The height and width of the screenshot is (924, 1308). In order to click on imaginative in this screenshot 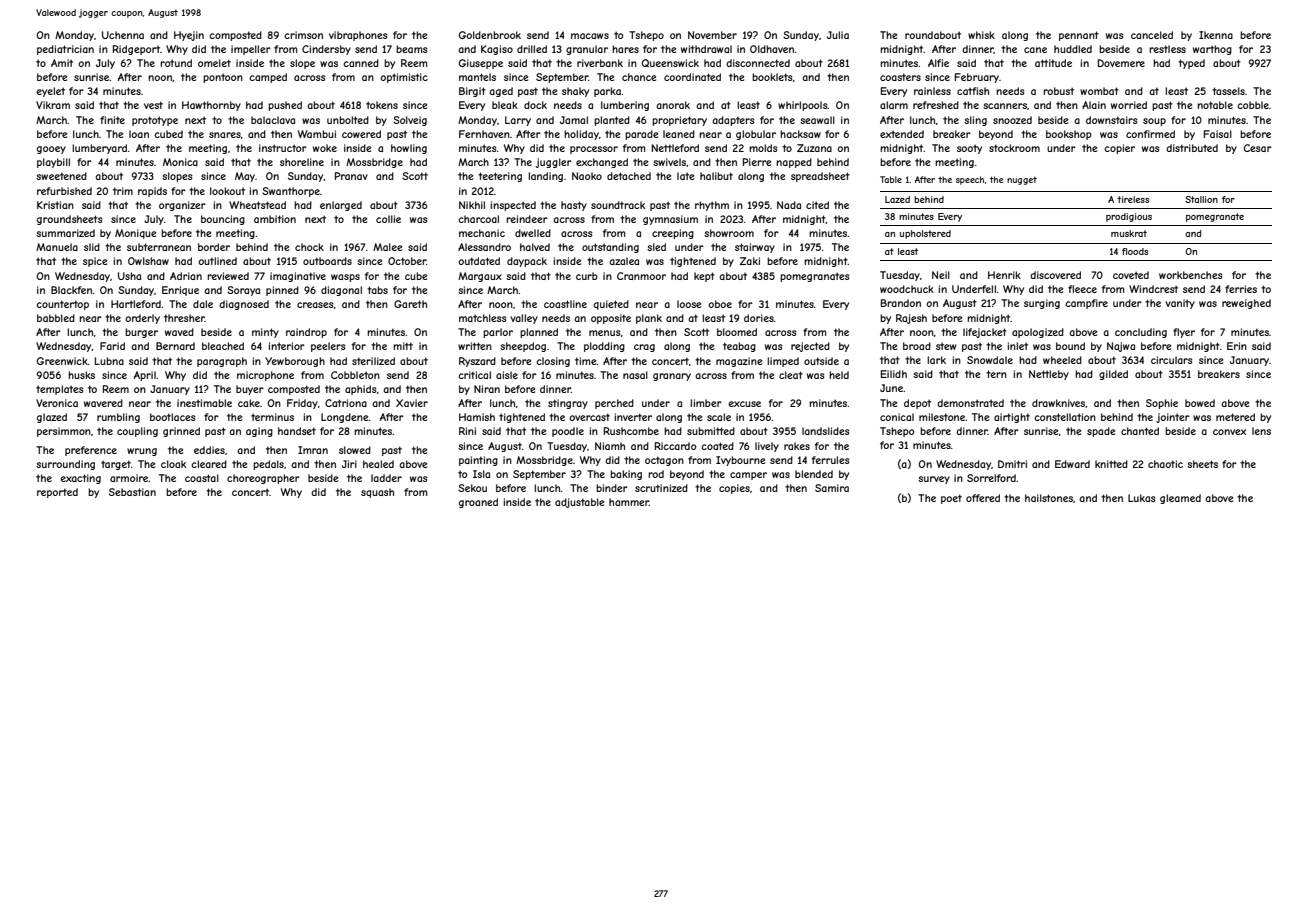, I will do `click(298, 277)`.
